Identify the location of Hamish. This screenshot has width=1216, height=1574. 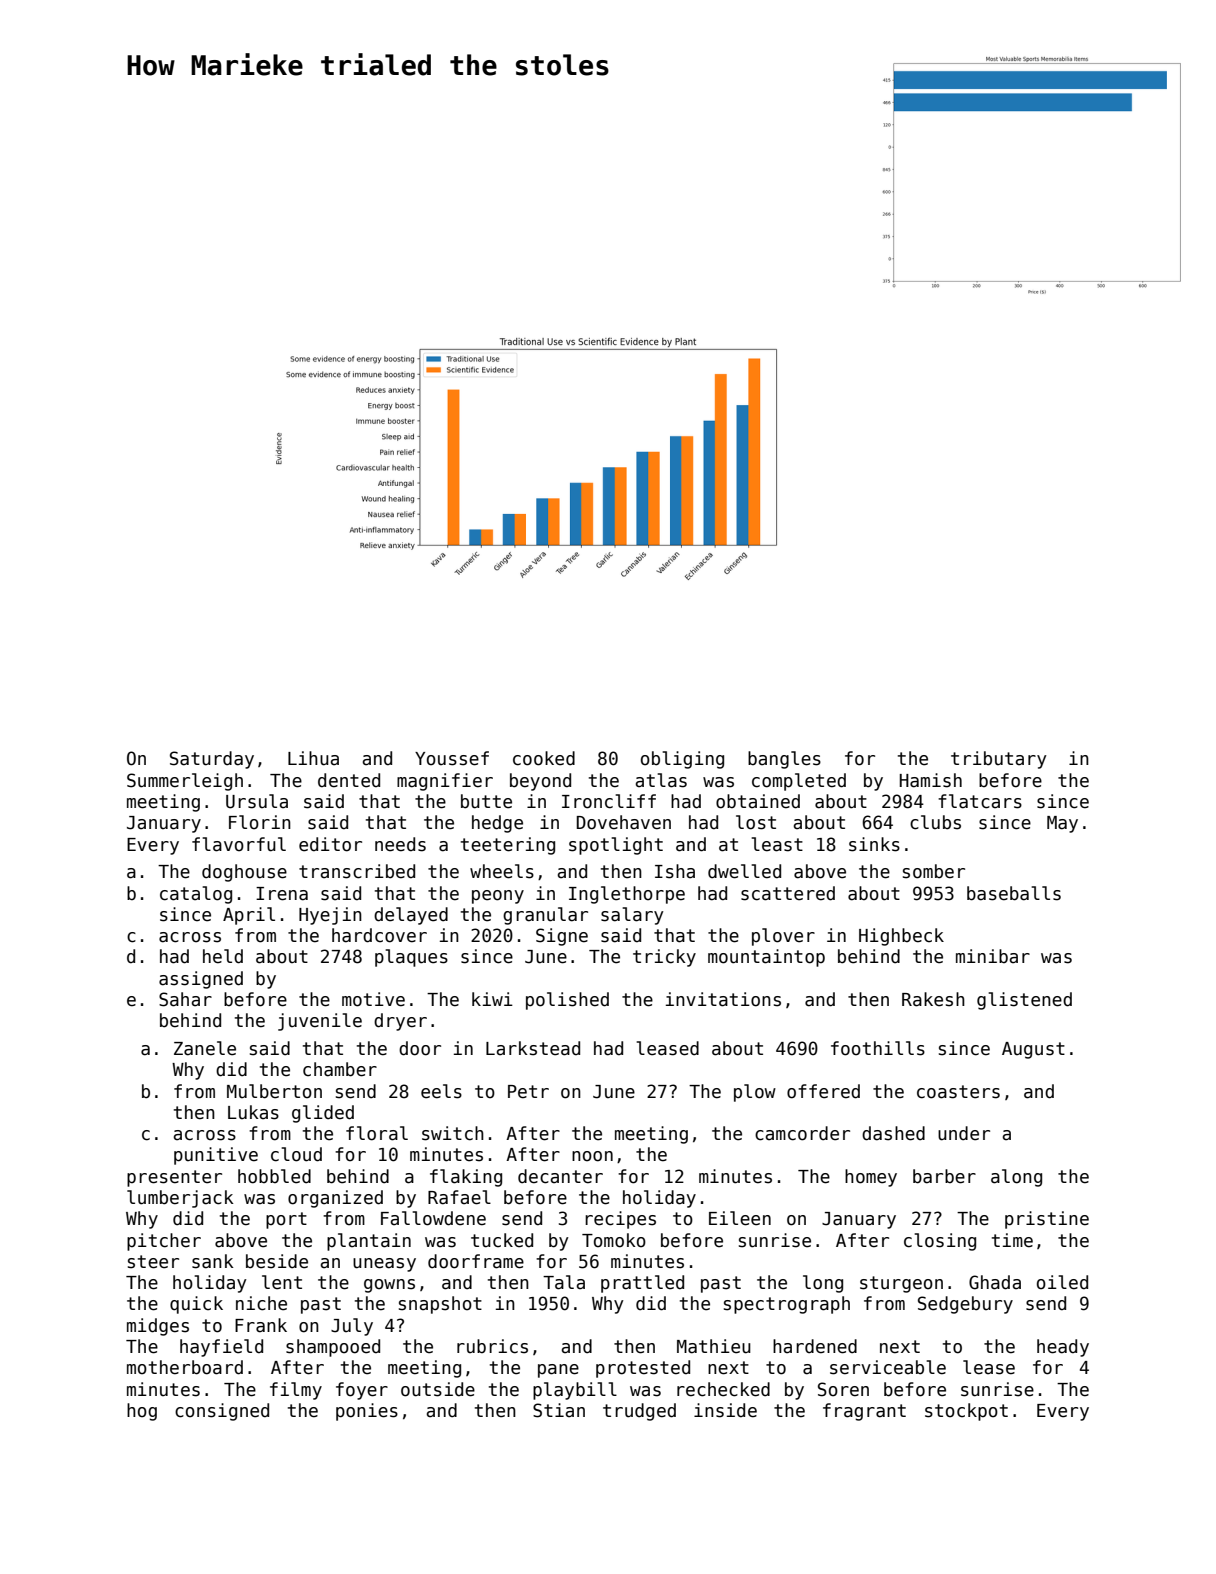
(931, 780).
